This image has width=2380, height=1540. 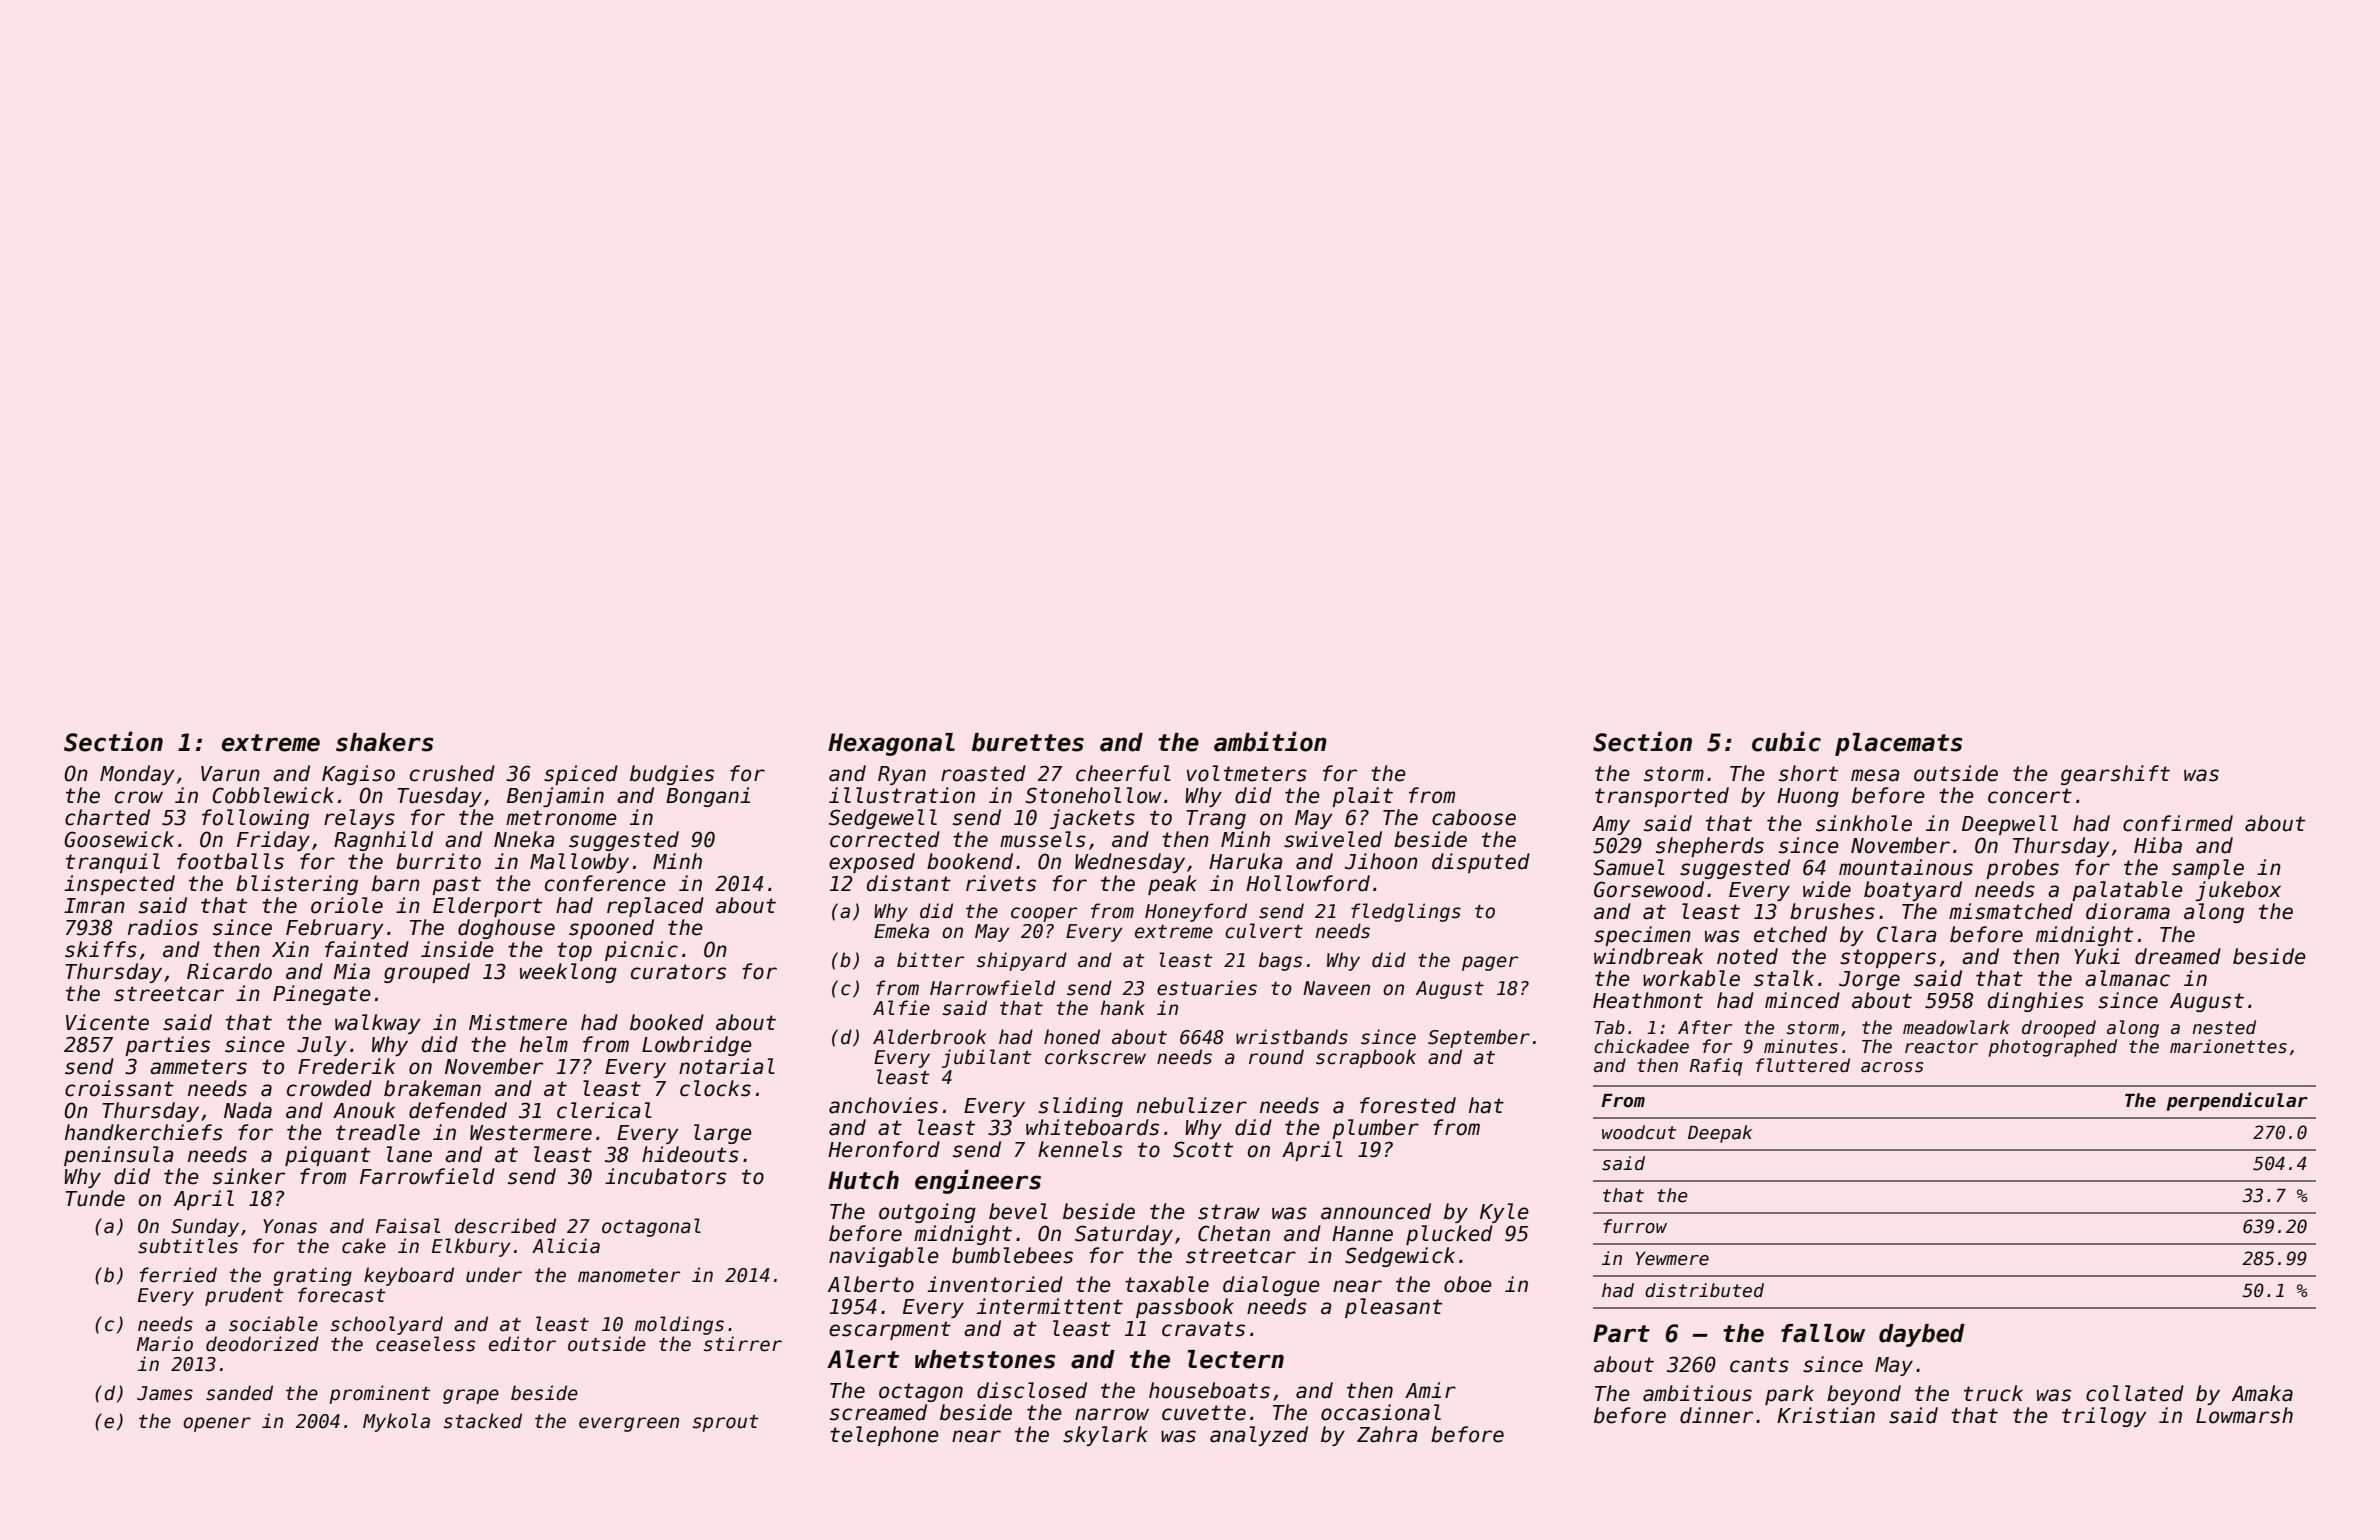 I want to click on concert, so click(x=2030, y=796).
